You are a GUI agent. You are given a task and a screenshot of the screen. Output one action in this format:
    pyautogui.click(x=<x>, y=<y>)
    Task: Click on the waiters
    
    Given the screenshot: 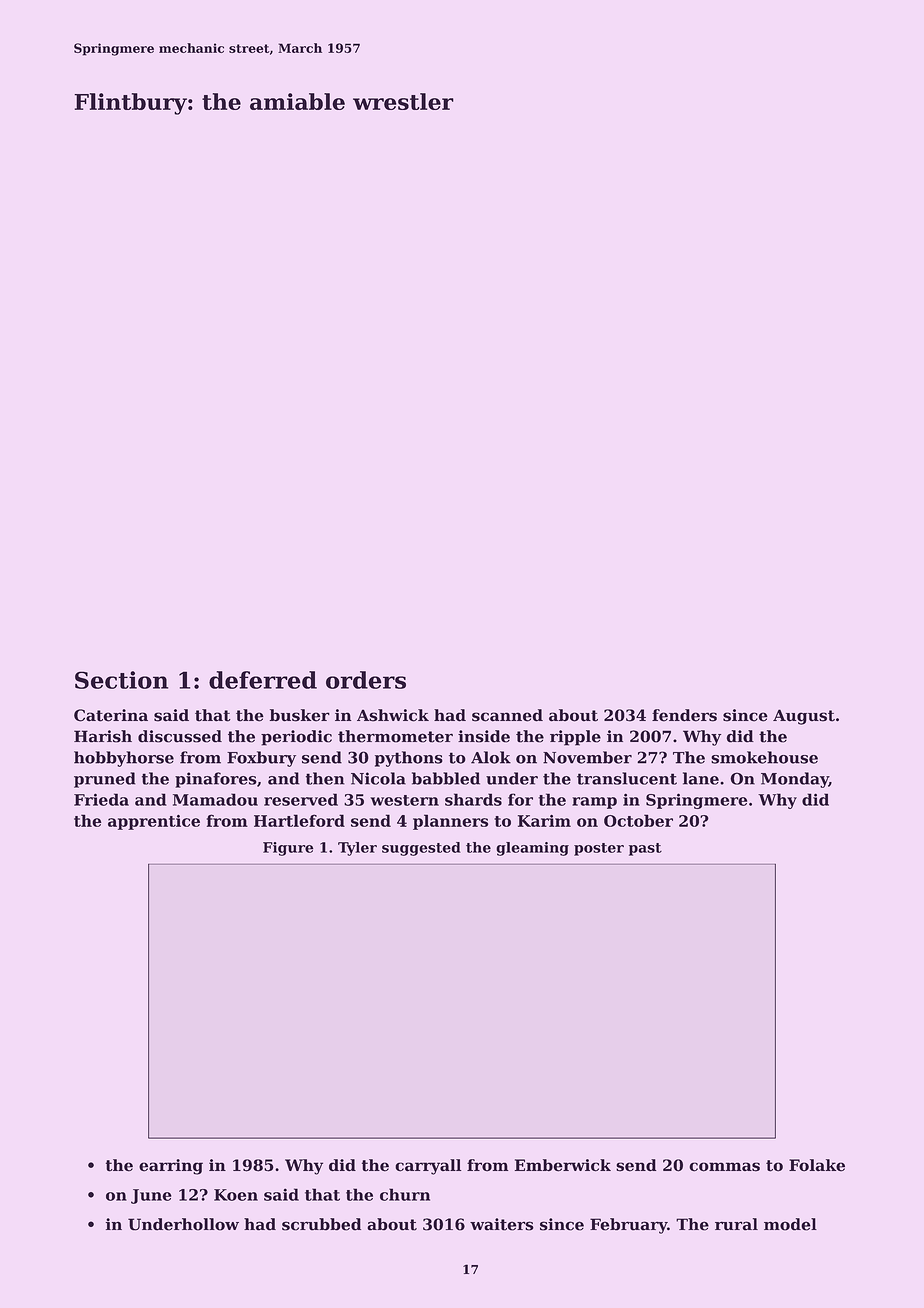 What is the action you would take?
    pyautogui.click(x=502, y=1224)
